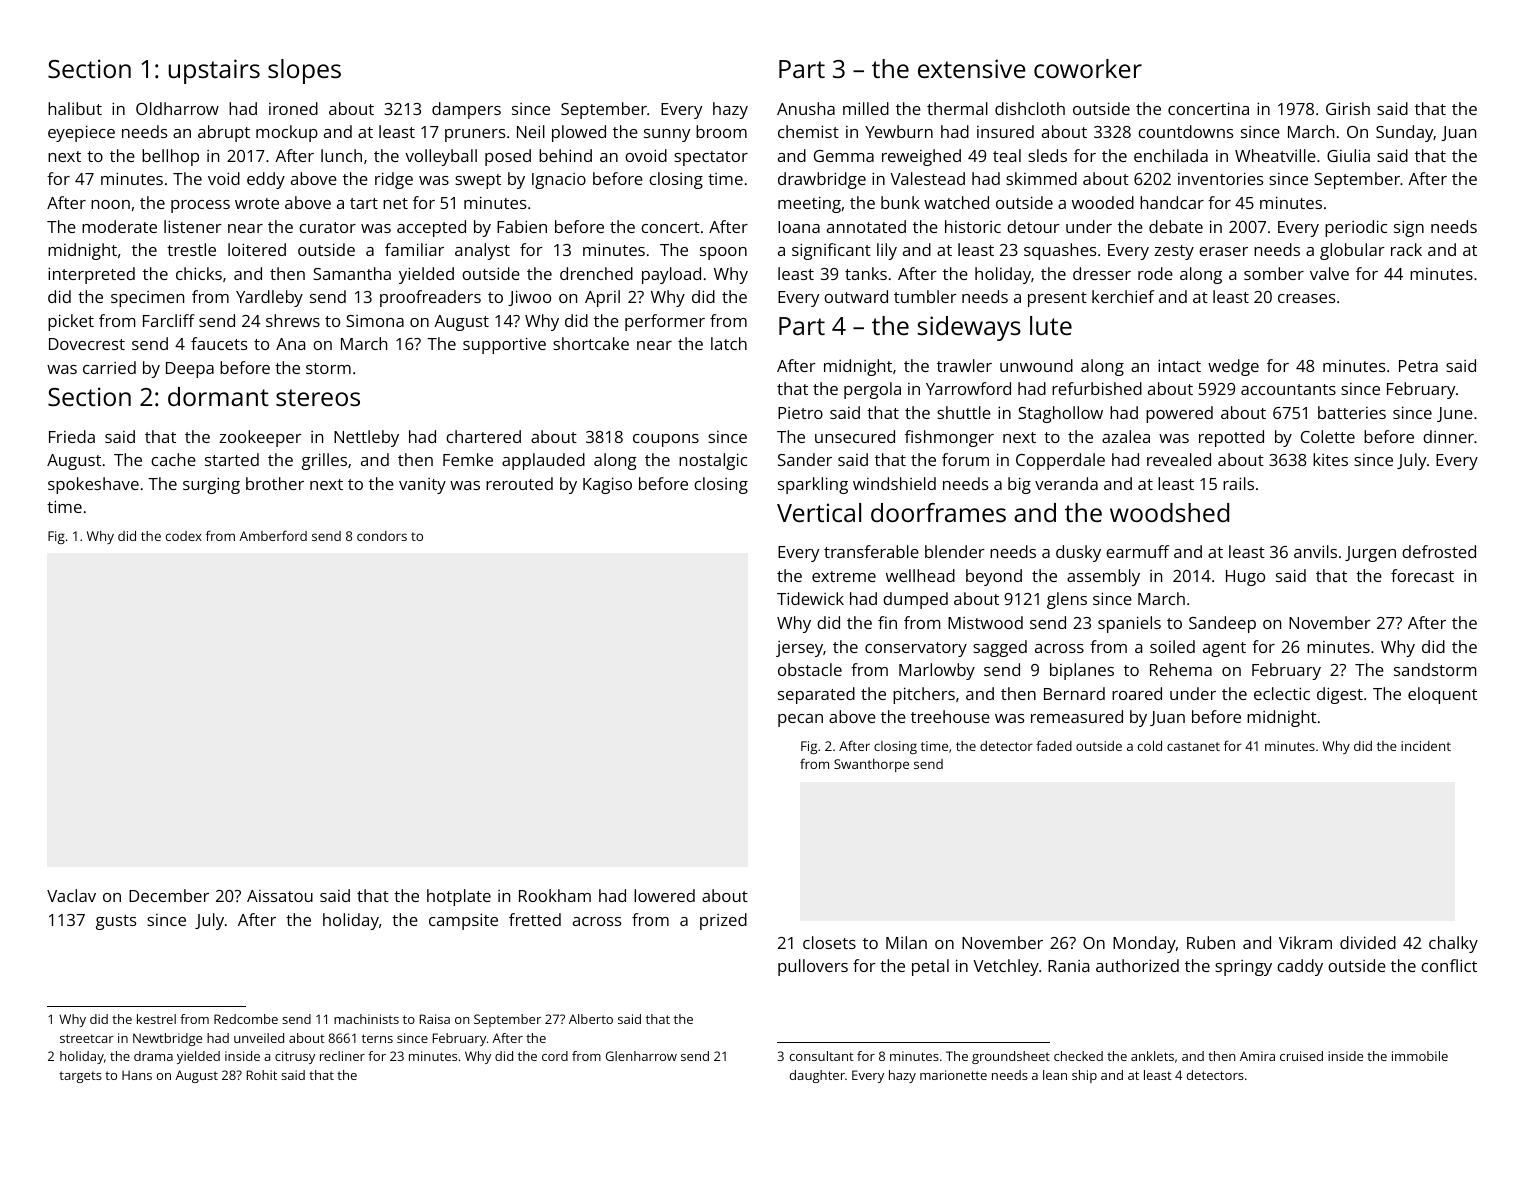 The image size is (1525, 1178). What do you see at coordinates (280, 896) in the image?
I see `Aissatou` at bounding box center [280, 896].
